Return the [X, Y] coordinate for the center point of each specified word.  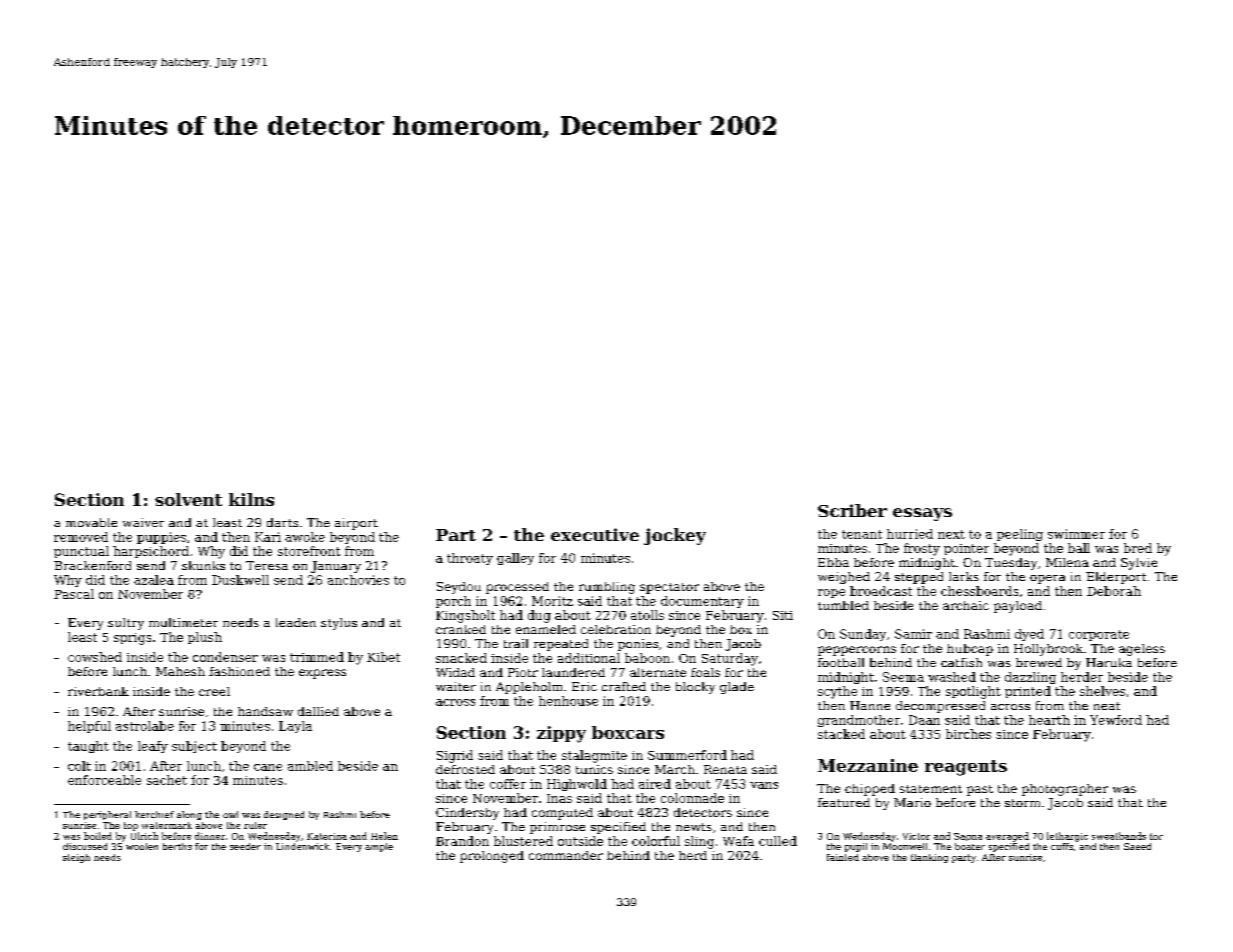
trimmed [317, 657]
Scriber [852, 510]
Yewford [1116, 720]
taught [88, 747]
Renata [725, 769]
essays [922, 514]
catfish [961, 662]
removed [81, 537]
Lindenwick [302, 846]
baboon [647, 658]
